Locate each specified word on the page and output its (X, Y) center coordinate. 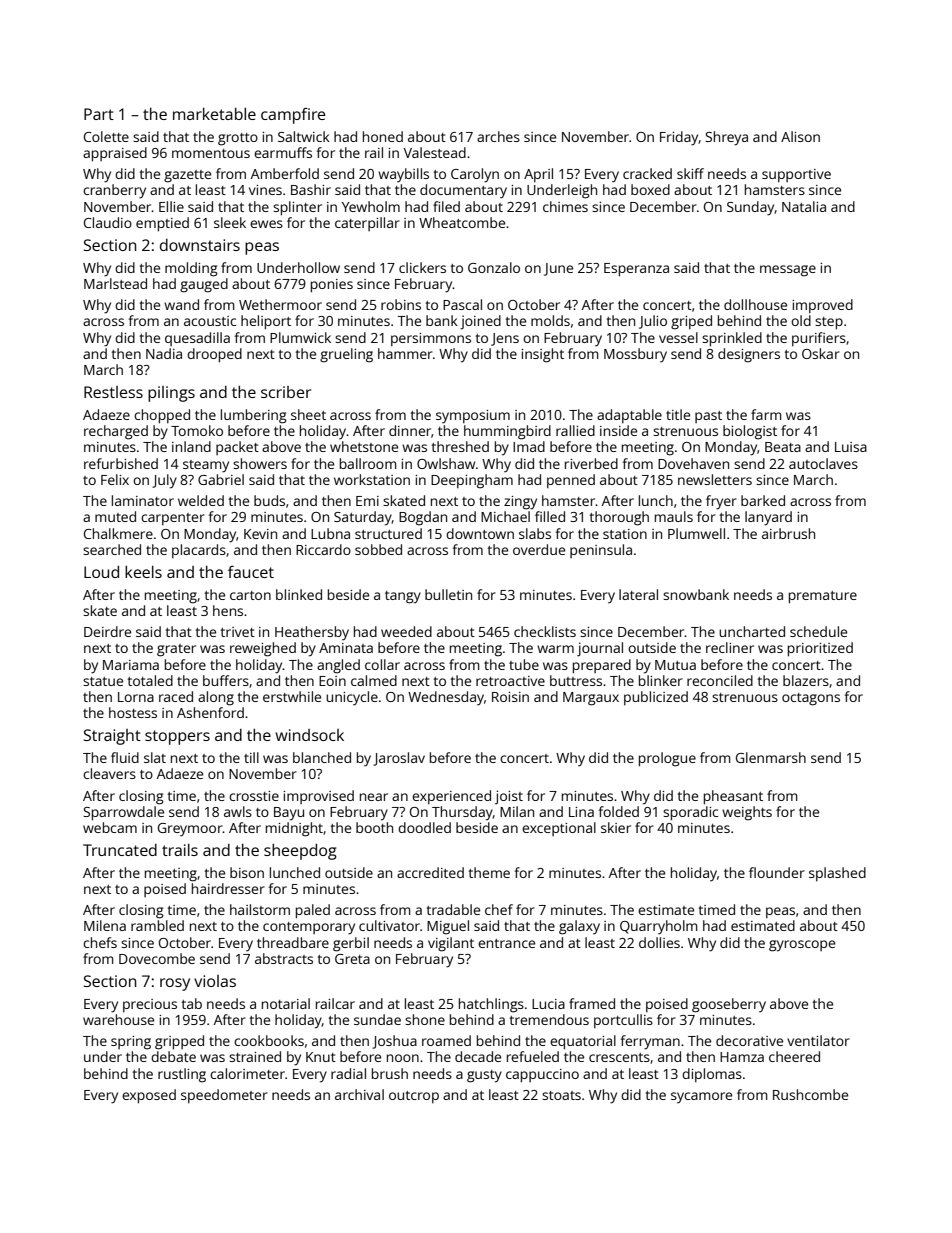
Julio (653, 322)
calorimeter (247, 1073)
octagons (811, 699)
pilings (171, 394)
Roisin (510, 697)
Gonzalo (494, 267)
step (829, 323)
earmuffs (283, 152)
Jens (505, 339)
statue (103, 681)
